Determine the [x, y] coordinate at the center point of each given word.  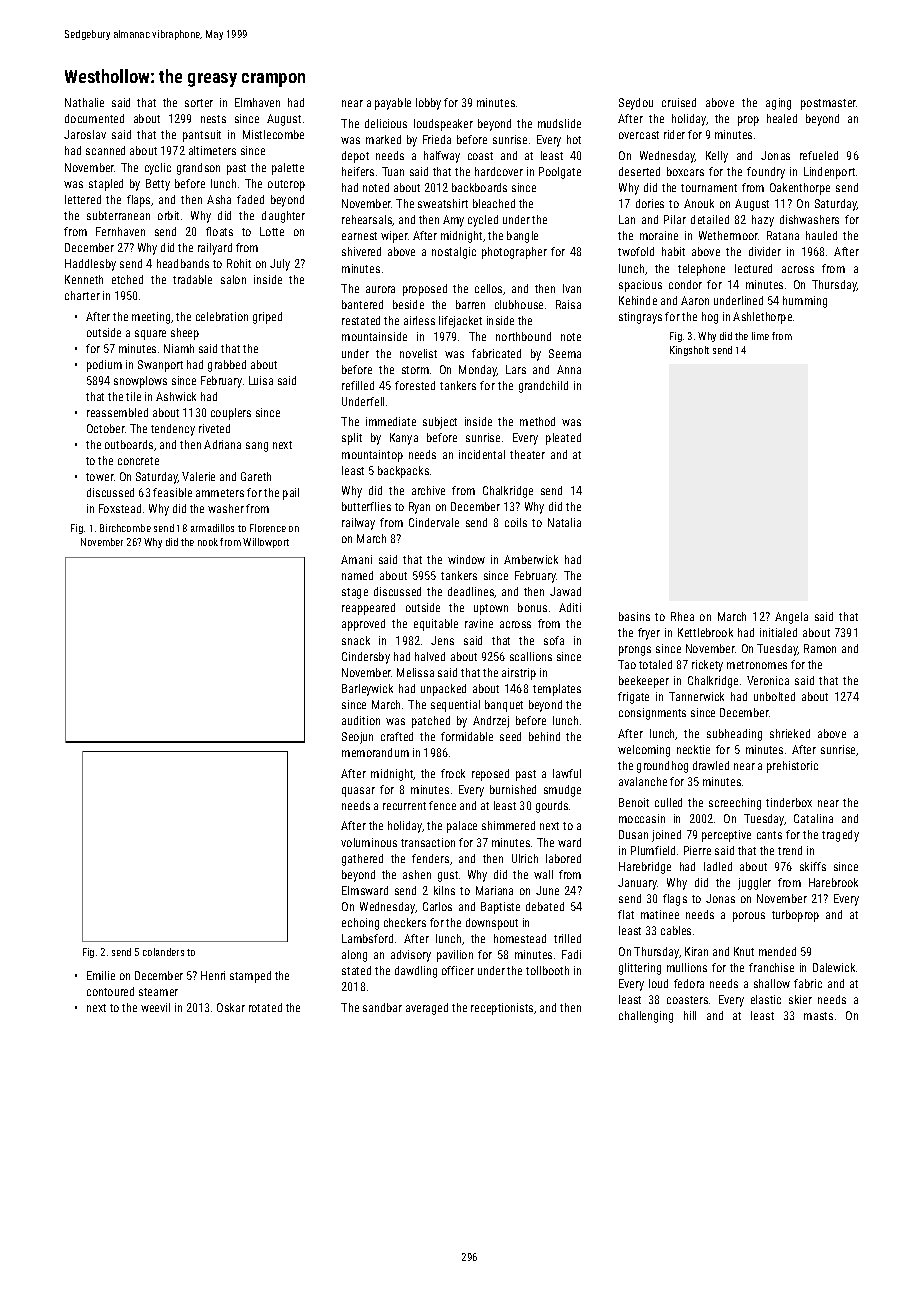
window [466, 559]
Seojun [357, 738]
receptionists [502, 1009]
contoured [110, 991]
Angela [791, 618]
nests [213, 119]
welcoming [644, 751]
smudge [562, 791]
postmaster [829, 104]
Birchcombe [125, 528]
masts [818, 1016]
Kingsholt [689, 351]
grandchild [543, 387]
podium [104, 366]
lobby [428, 104]
